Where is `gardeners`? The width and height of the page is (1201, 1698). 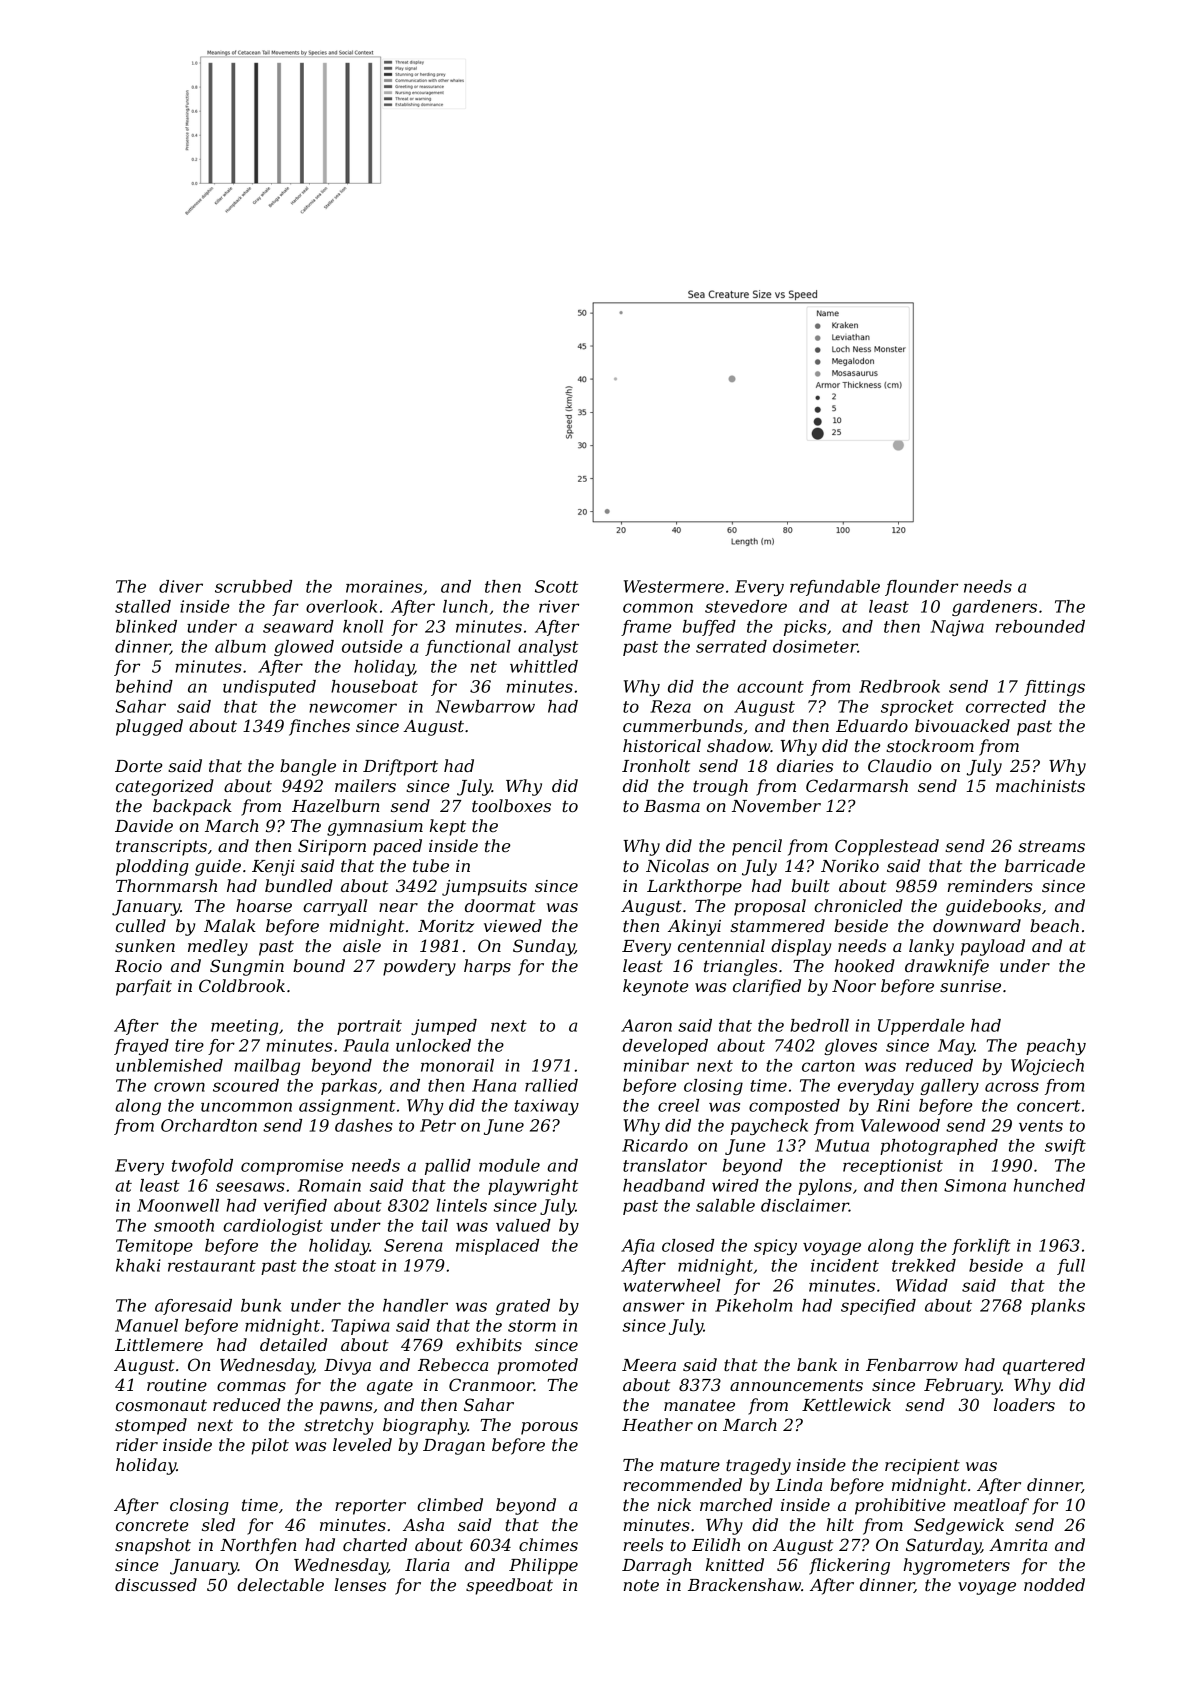
gardeners is located at coordinates (994, 608).
